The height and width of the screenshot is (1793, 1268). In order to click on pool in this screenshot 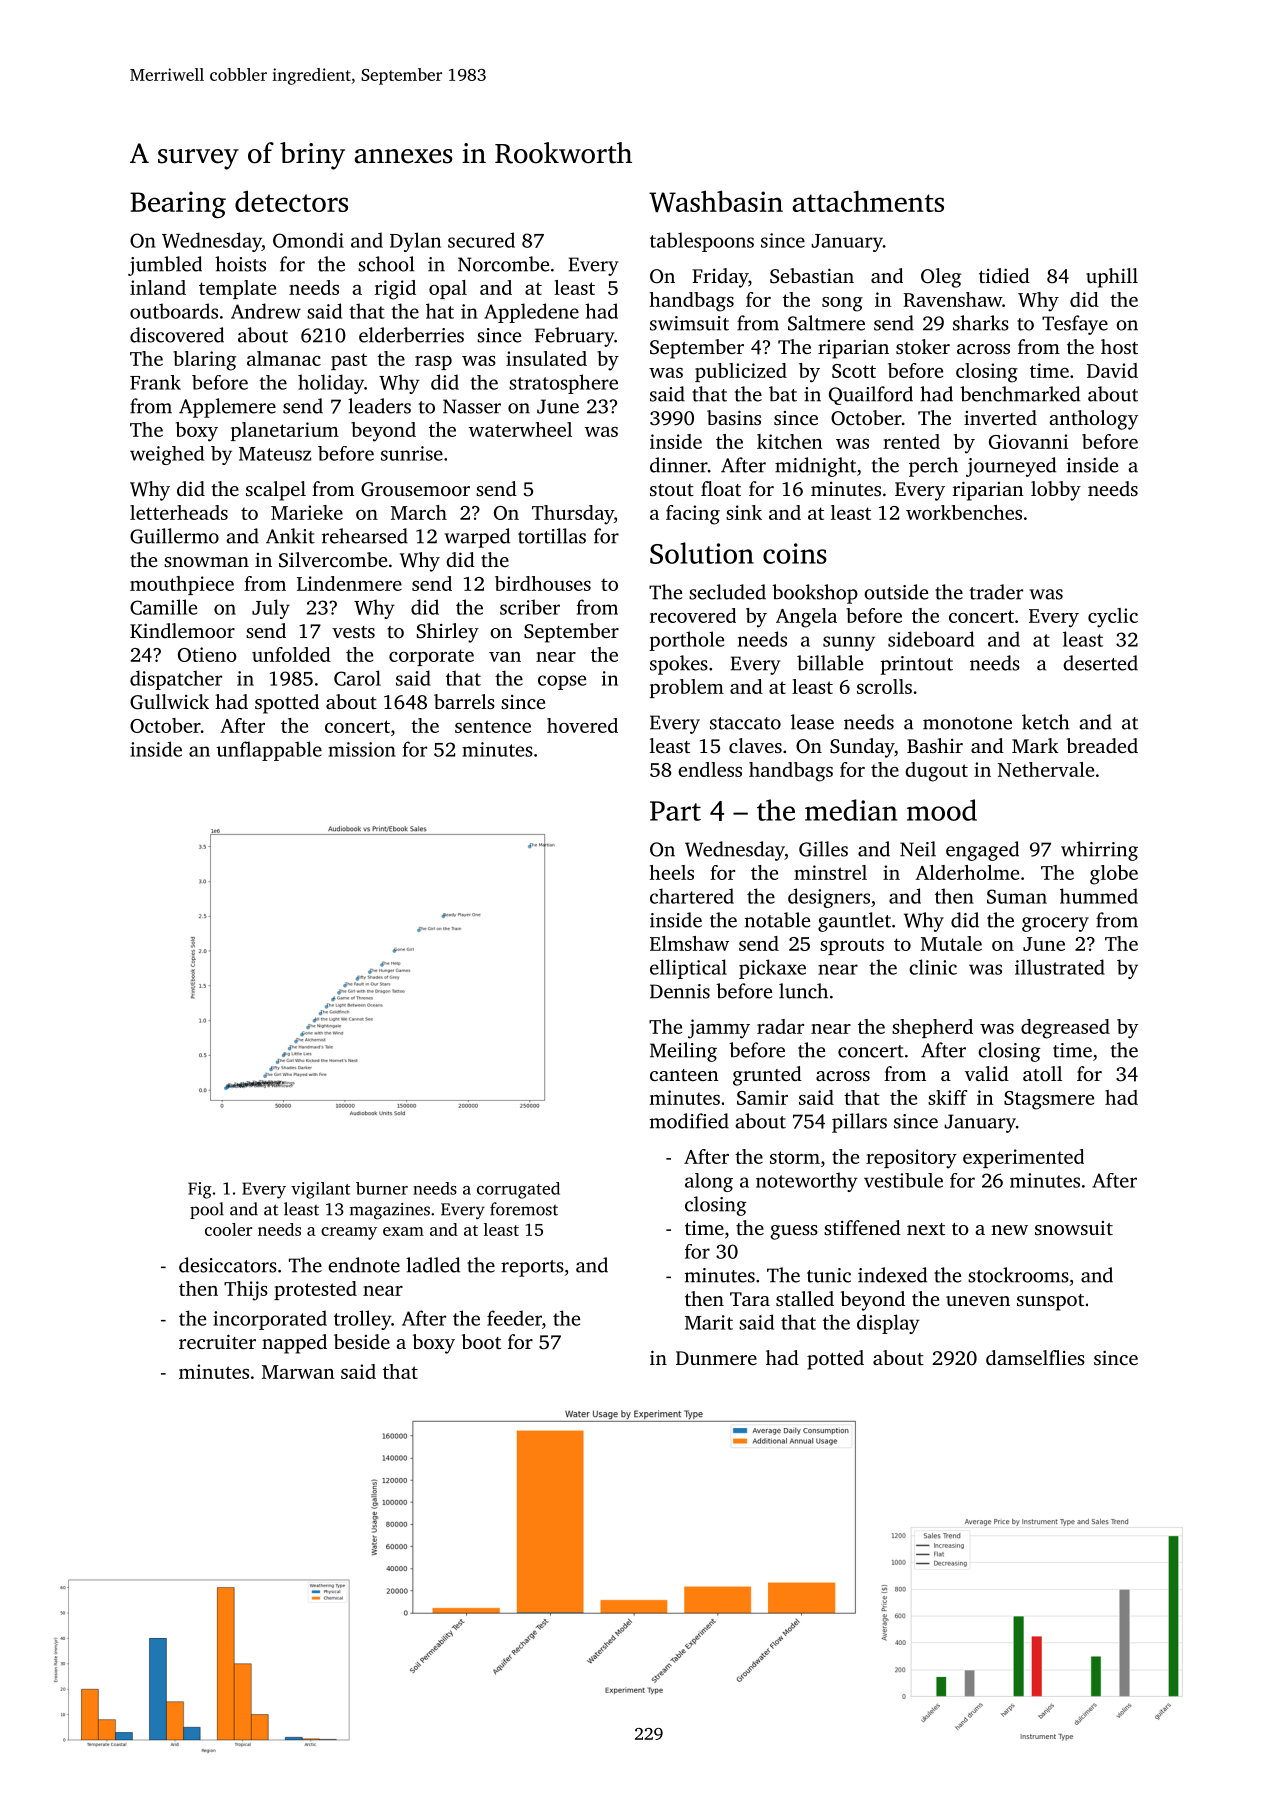, I will do `click(207, 1210)`.
